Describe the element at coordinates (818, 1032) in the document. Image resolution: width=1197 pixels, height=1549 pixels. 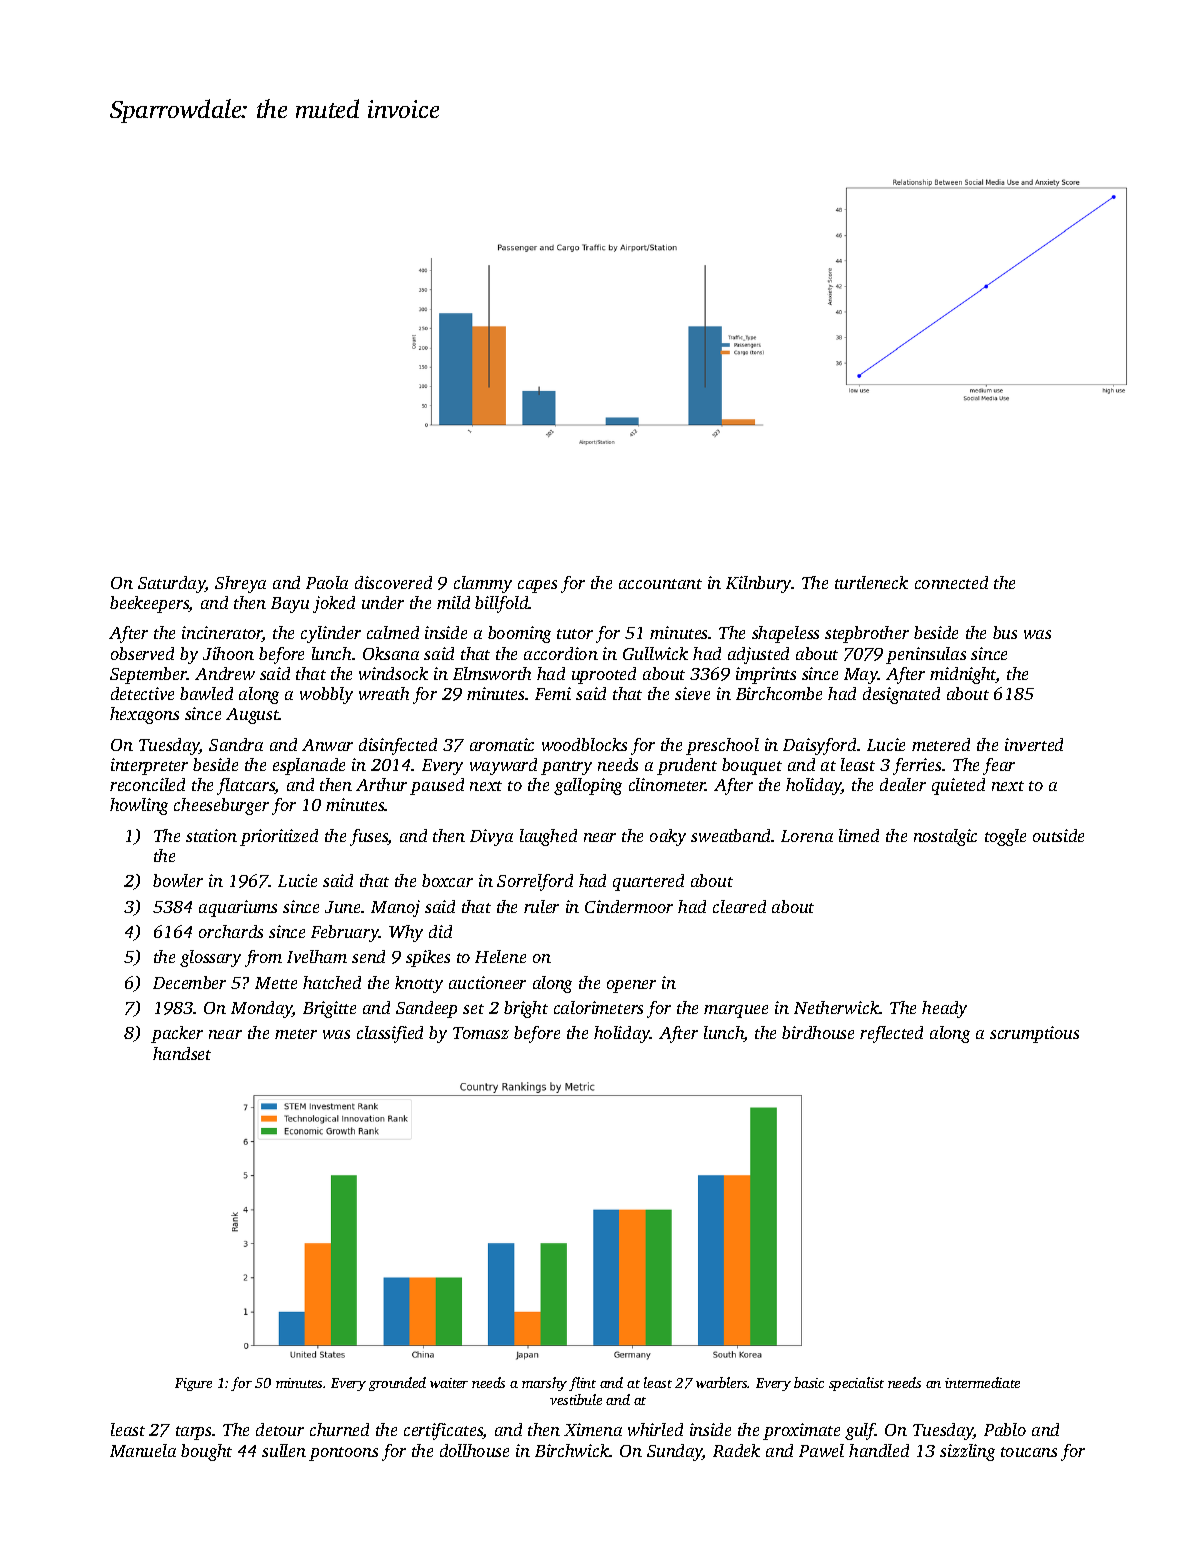
I see `birdhouse` at that location.
